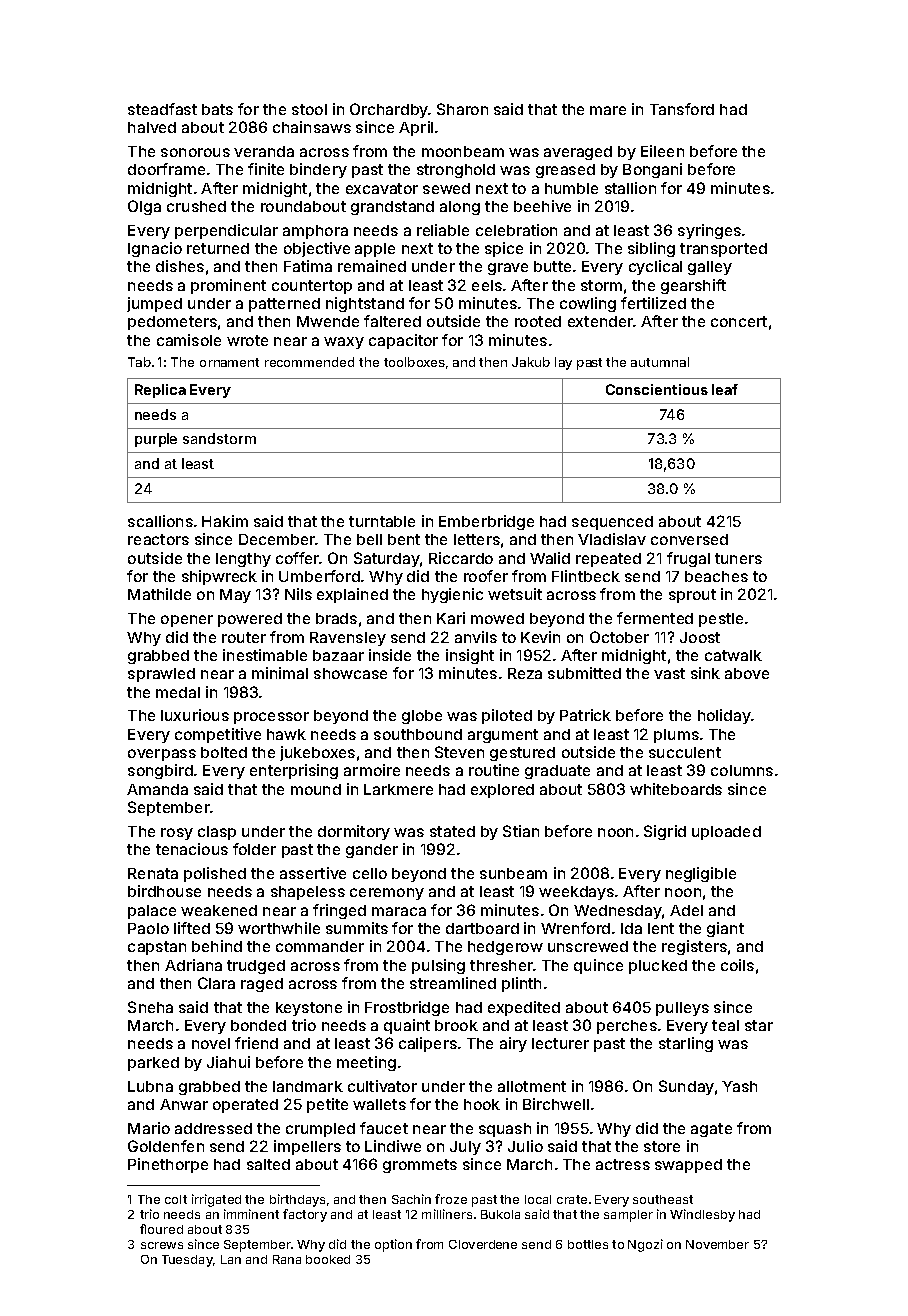  Describe the element at coordinates (162, 109) in the image. I see `steadfast` at that location.
